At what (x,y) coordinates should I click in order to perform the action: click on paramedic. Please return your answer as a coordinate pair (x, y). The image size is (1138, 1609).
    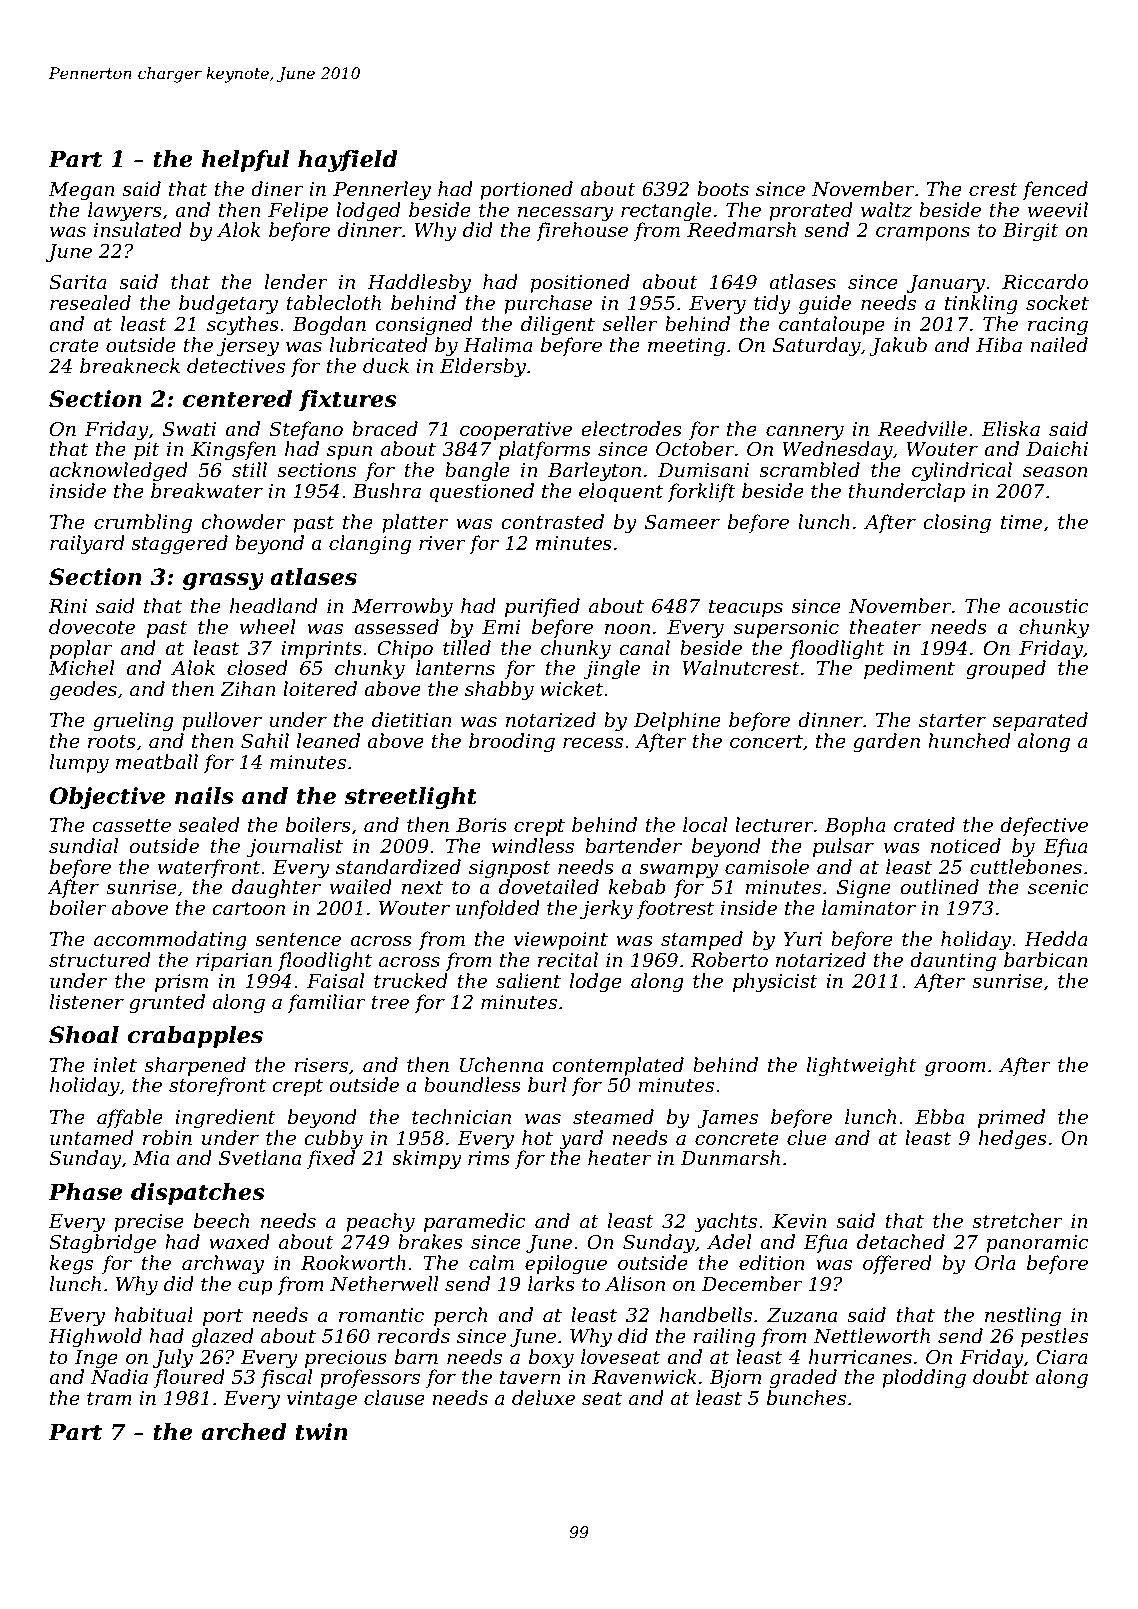
    Looking at the image, I should click on (475, 1222).
